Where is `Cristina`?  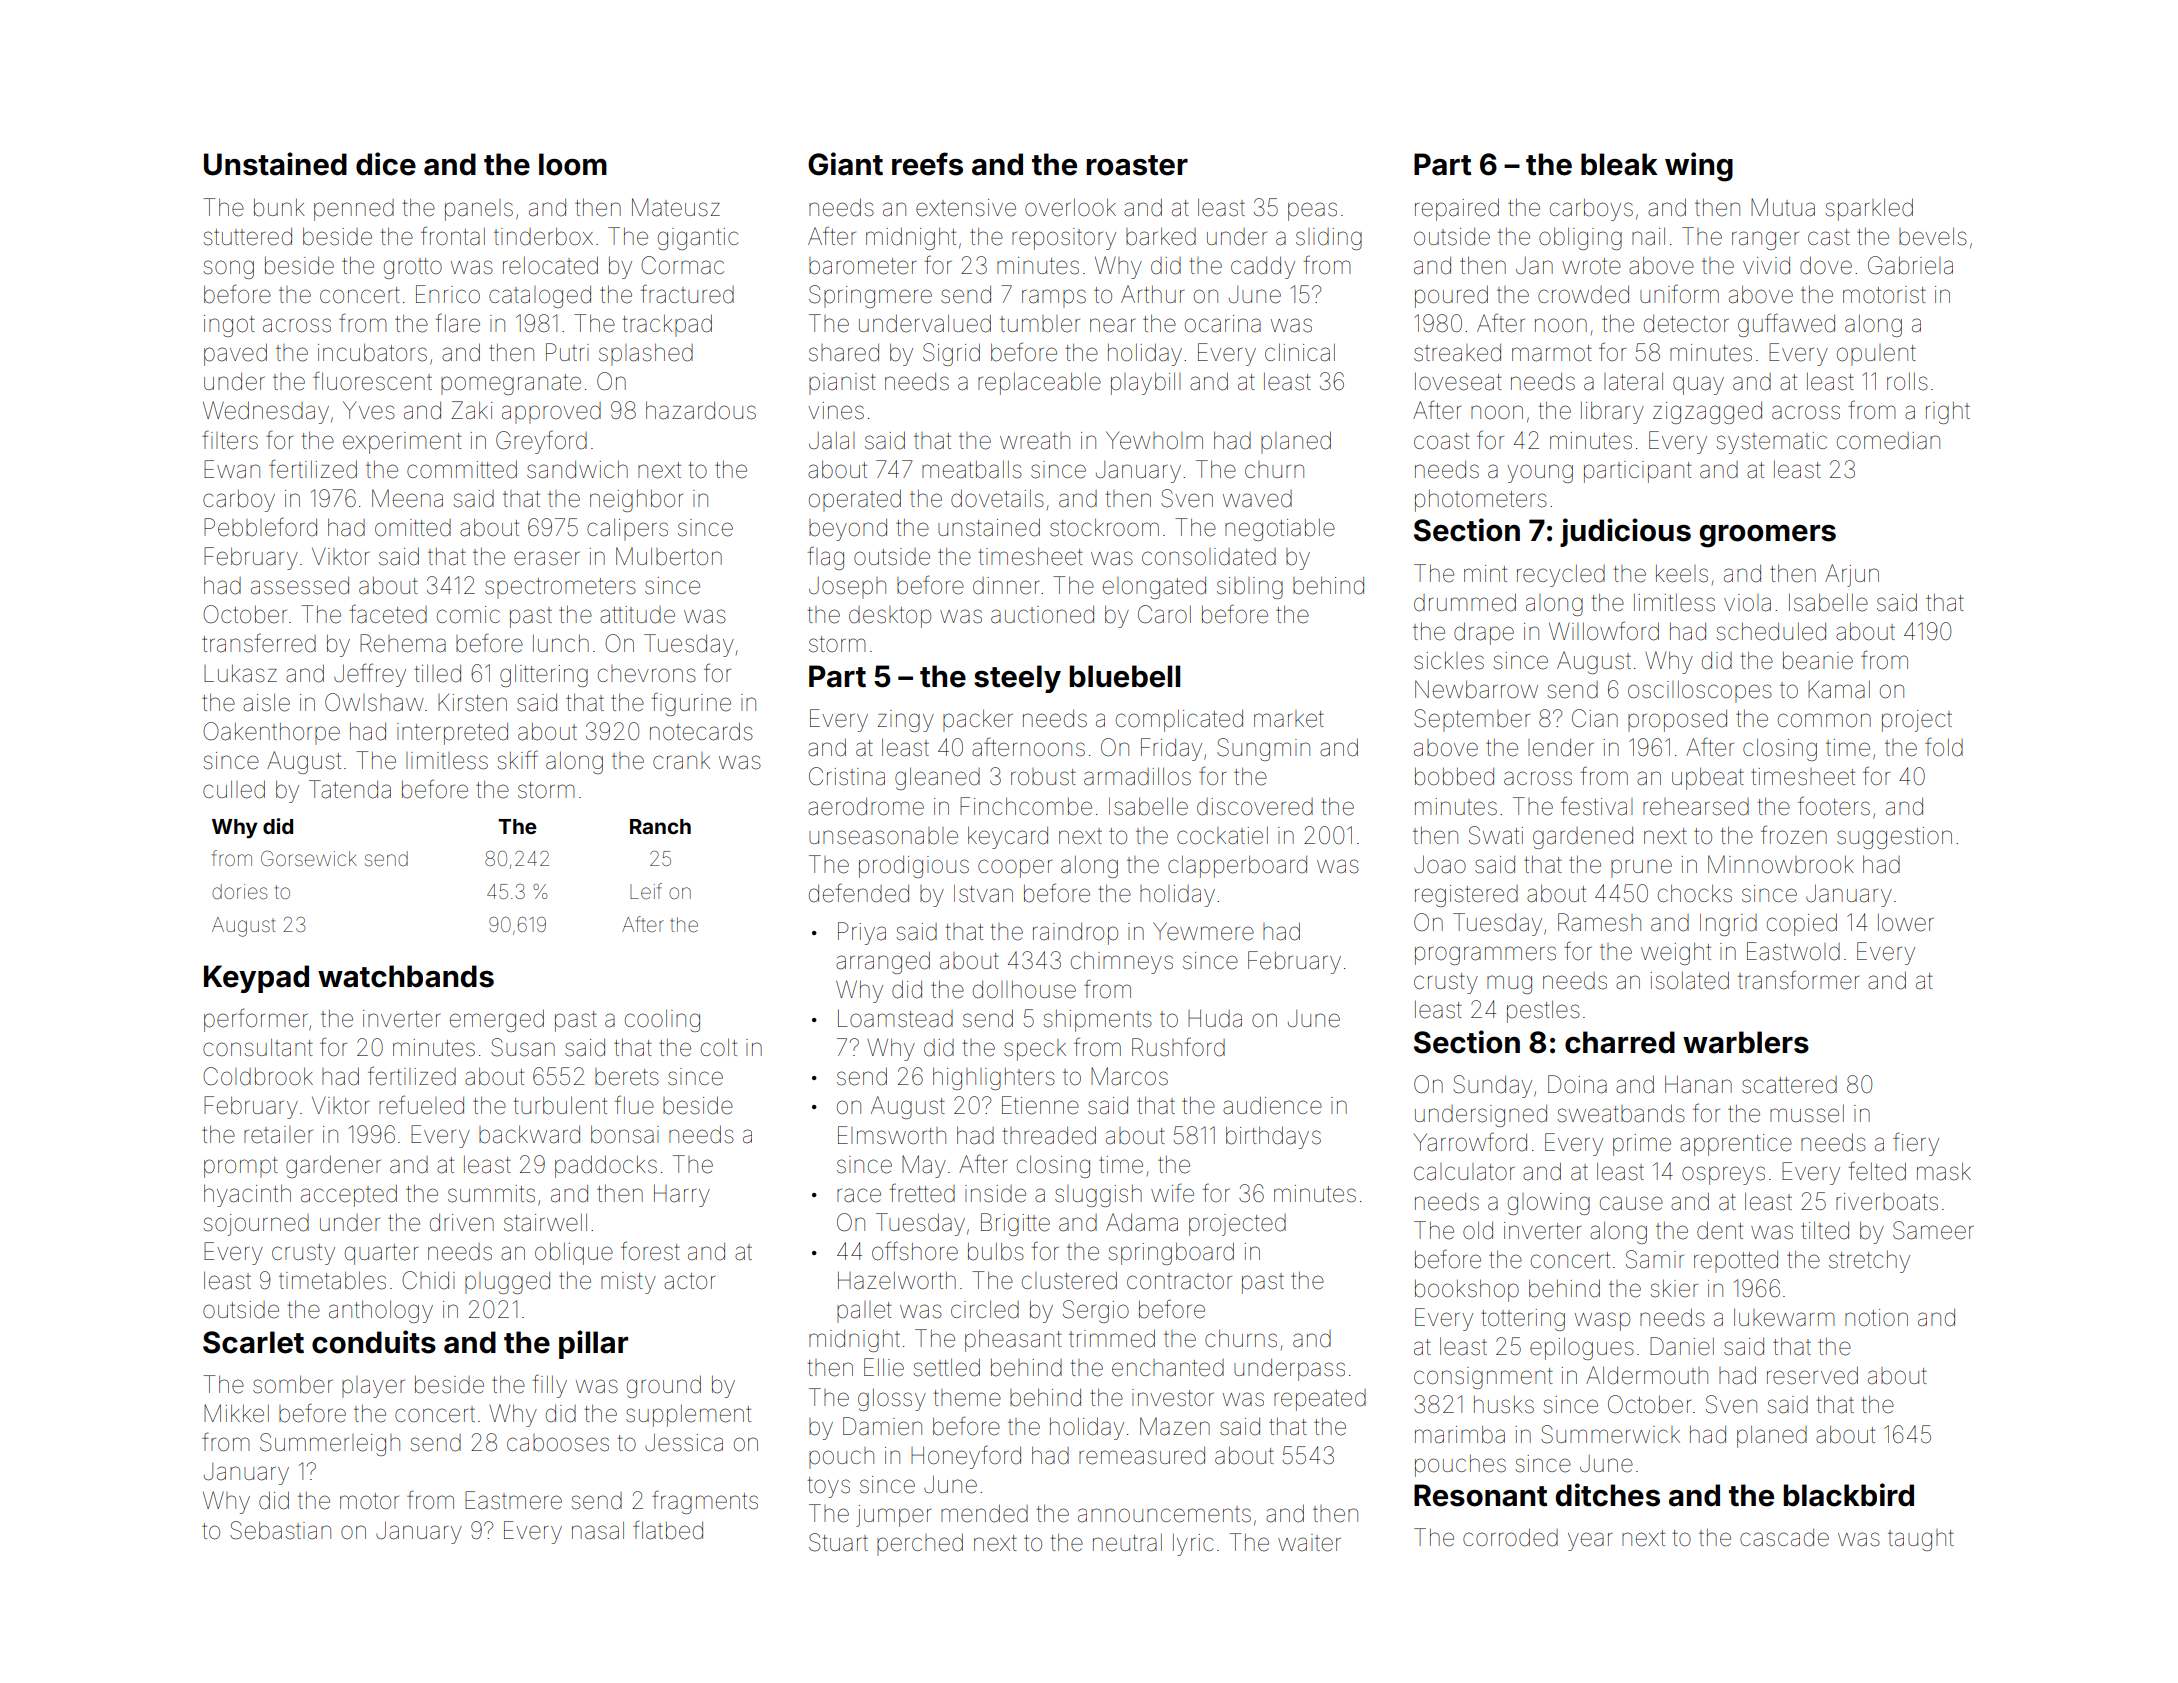 Cristina is located at coordinates (847, 776).
